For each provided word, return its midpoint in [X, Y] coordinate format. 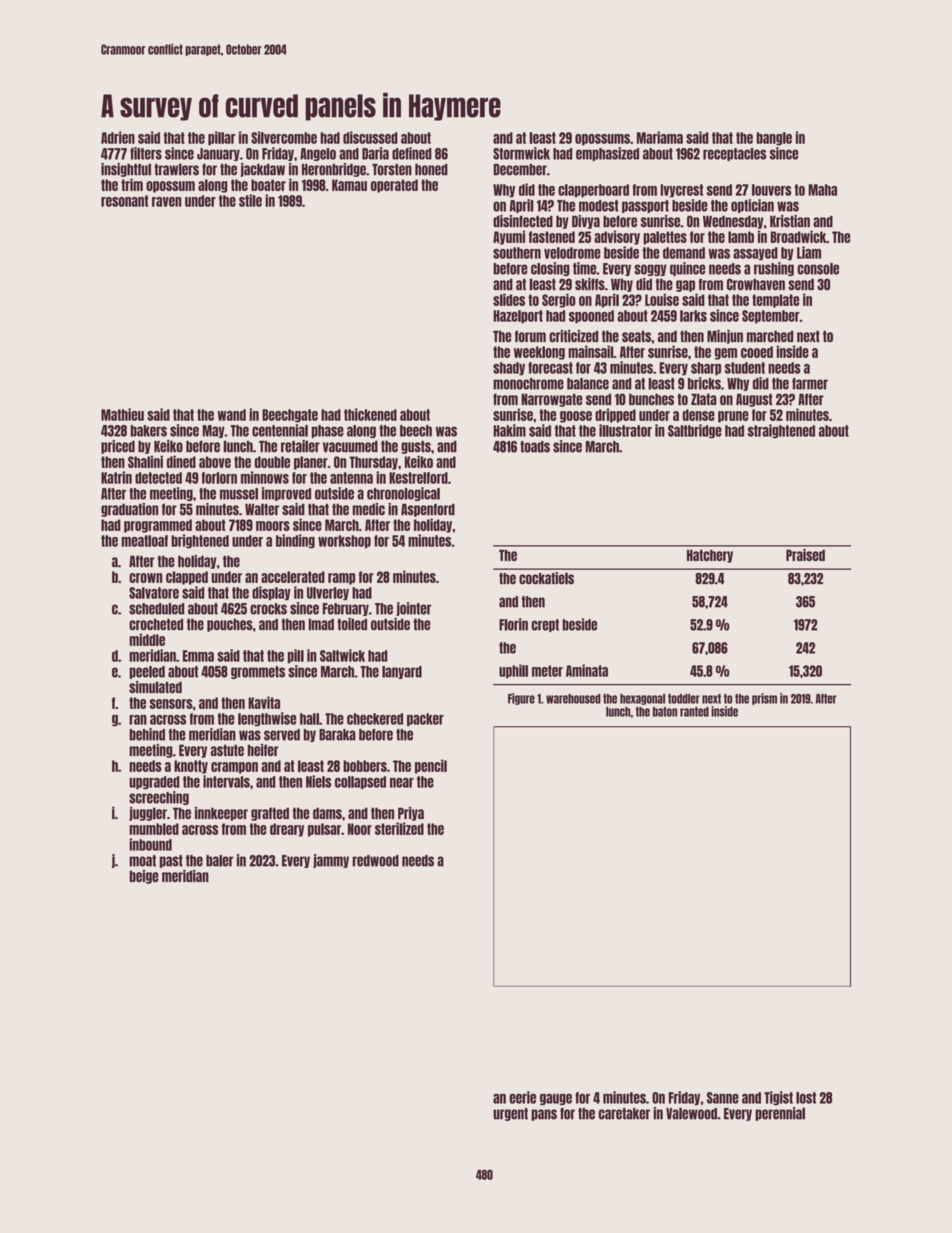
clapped [187, 578]
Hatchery [710, 556]
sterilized [399, 828]
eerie [522, 1097]
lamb [741, 237]
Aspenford [428, 510]
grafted [270, 814]
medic [369, 509]
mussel [239, 494]
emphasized [607, 154]
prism [764, 699]
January [218, 154]
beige [144, 877]
